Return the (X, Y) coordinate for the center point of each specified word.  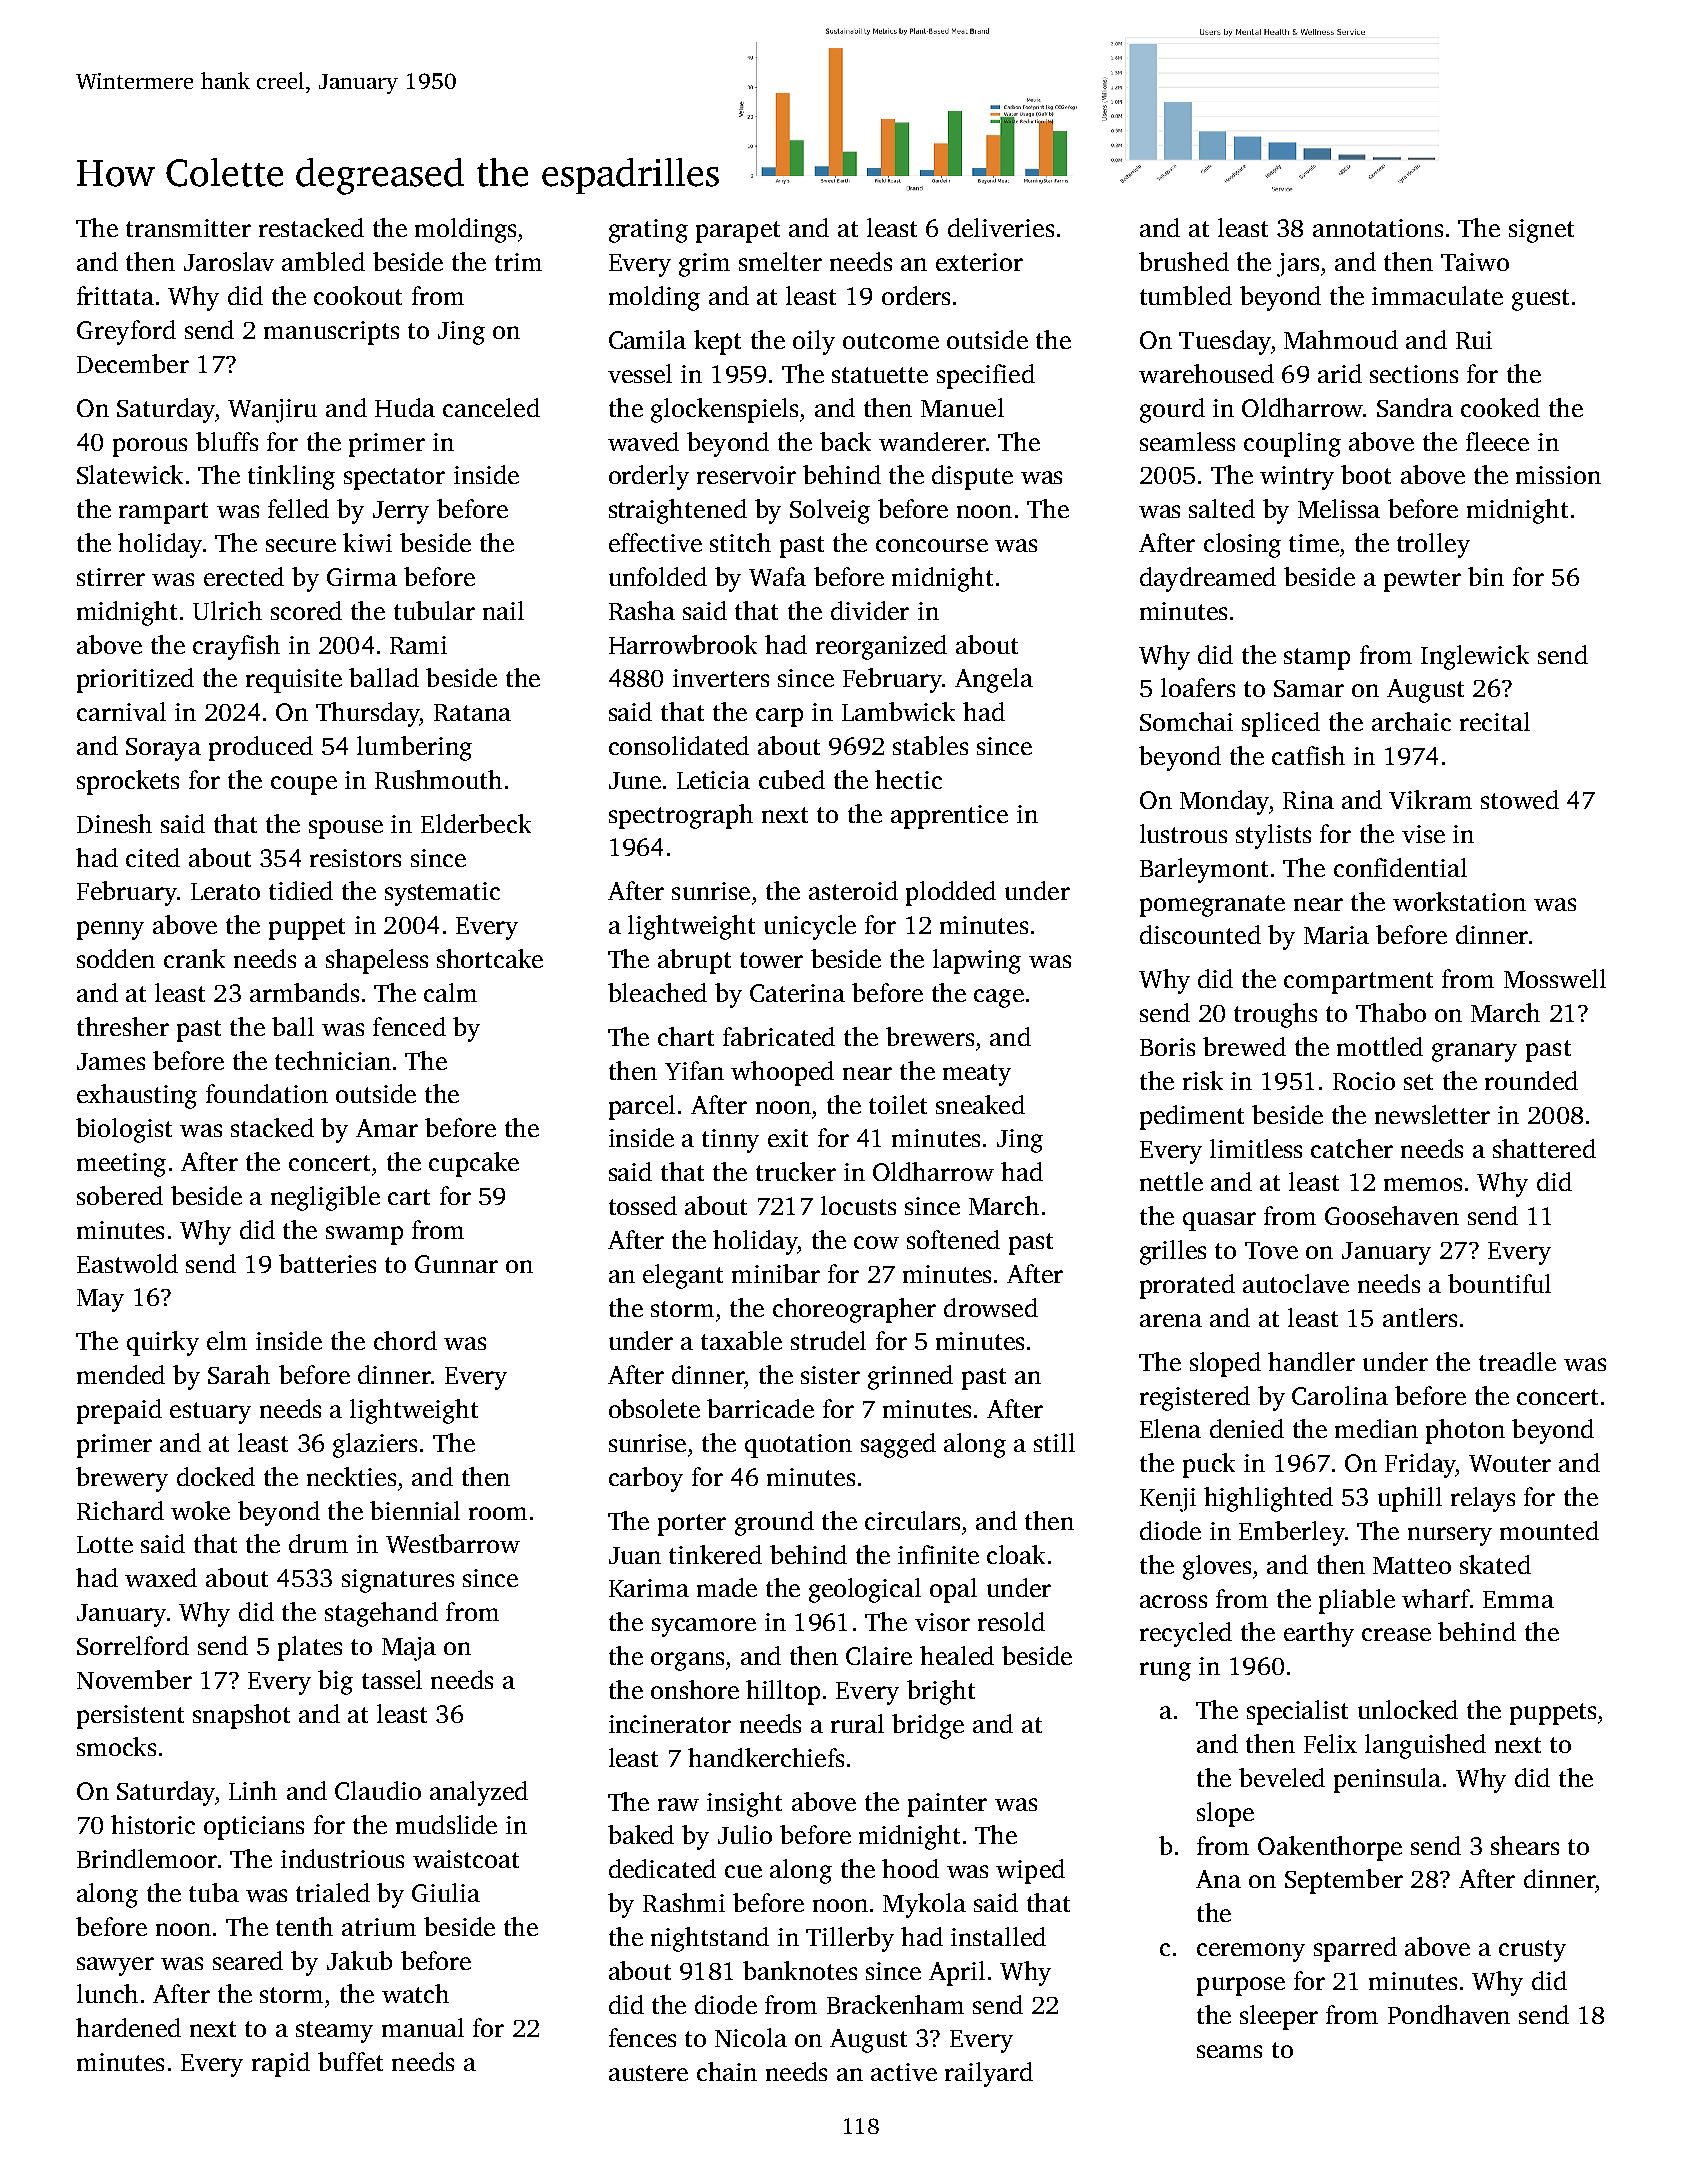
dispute (972, 477)
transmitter (188, 228)
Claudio (378, 1790)
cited (153, 857)
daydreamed (1208, 579)
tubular (434, 610)
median (1376, 1428)
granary (1474, 1052)
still (1054, 1442)
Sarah (239, 1374)
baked (641, 1834)
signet (1541, 231)
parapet (738, 232)
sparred (1355, 1949)
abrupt (694, 961)
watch (415, 1993)
